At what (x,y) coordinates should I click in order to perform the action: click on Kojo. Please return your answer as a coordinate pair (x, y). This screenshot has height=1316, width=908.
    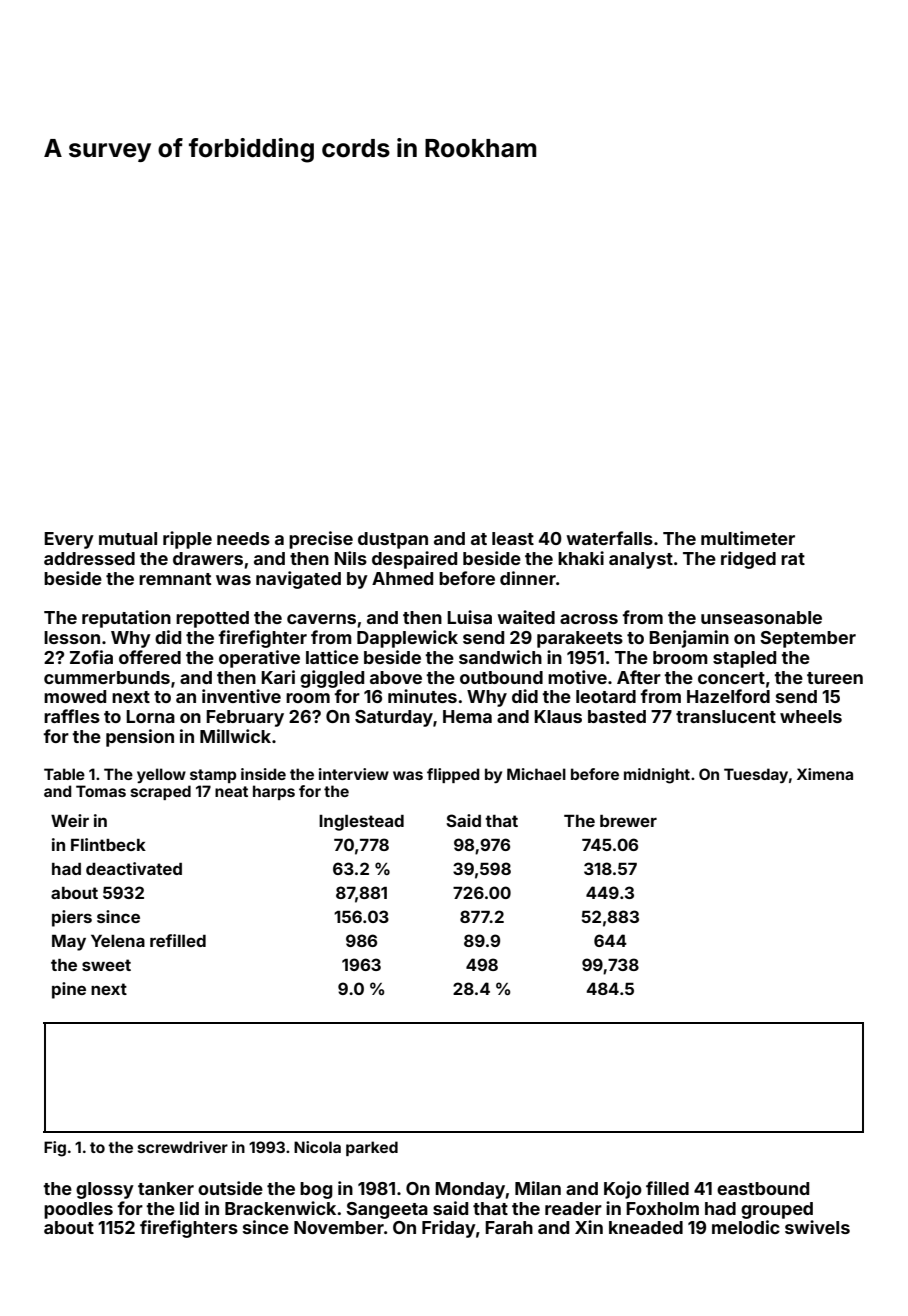
    Looking at the image, I should click on (623, 1190).
